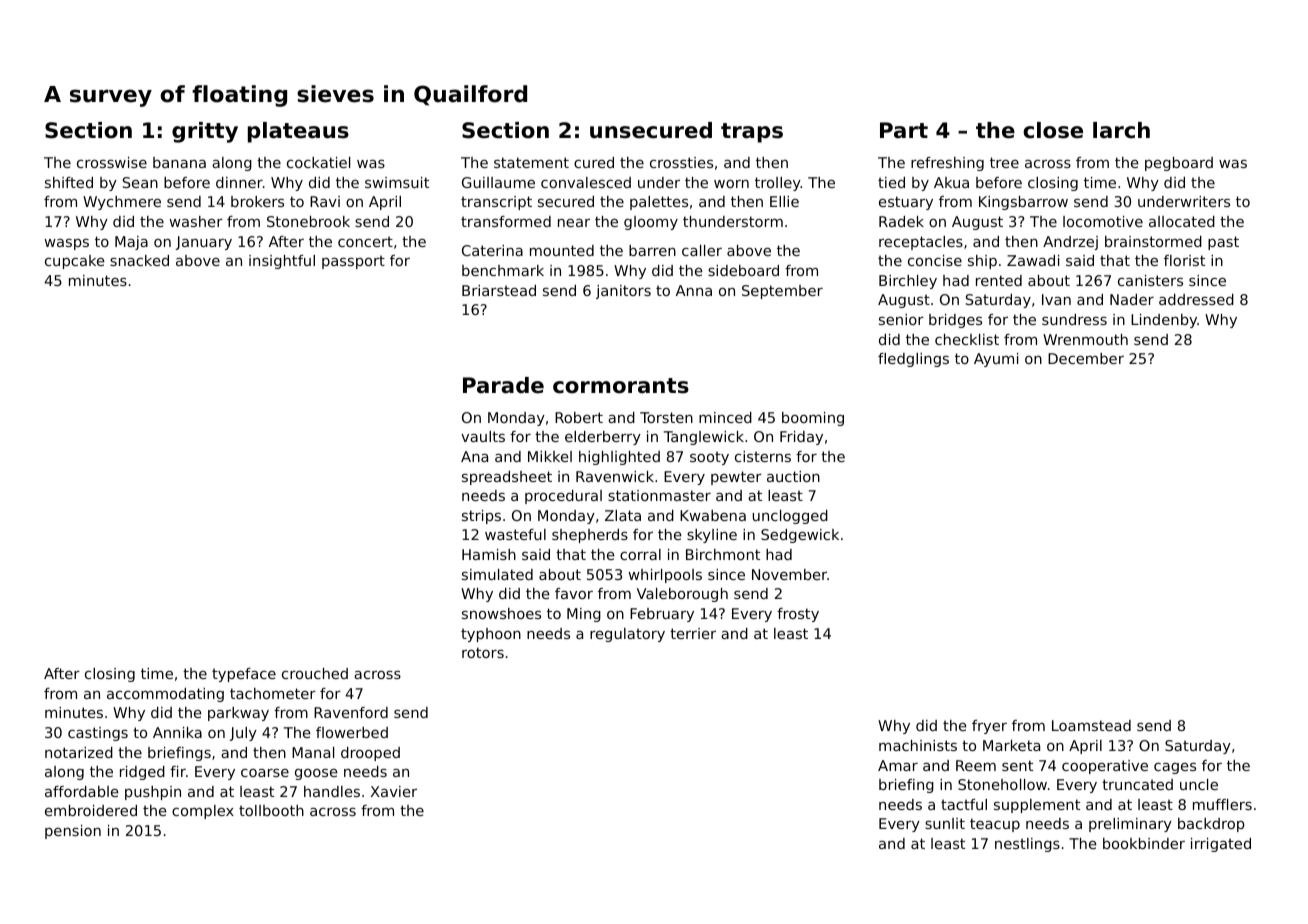  I want to click on Hamish, so click(489, 554).
